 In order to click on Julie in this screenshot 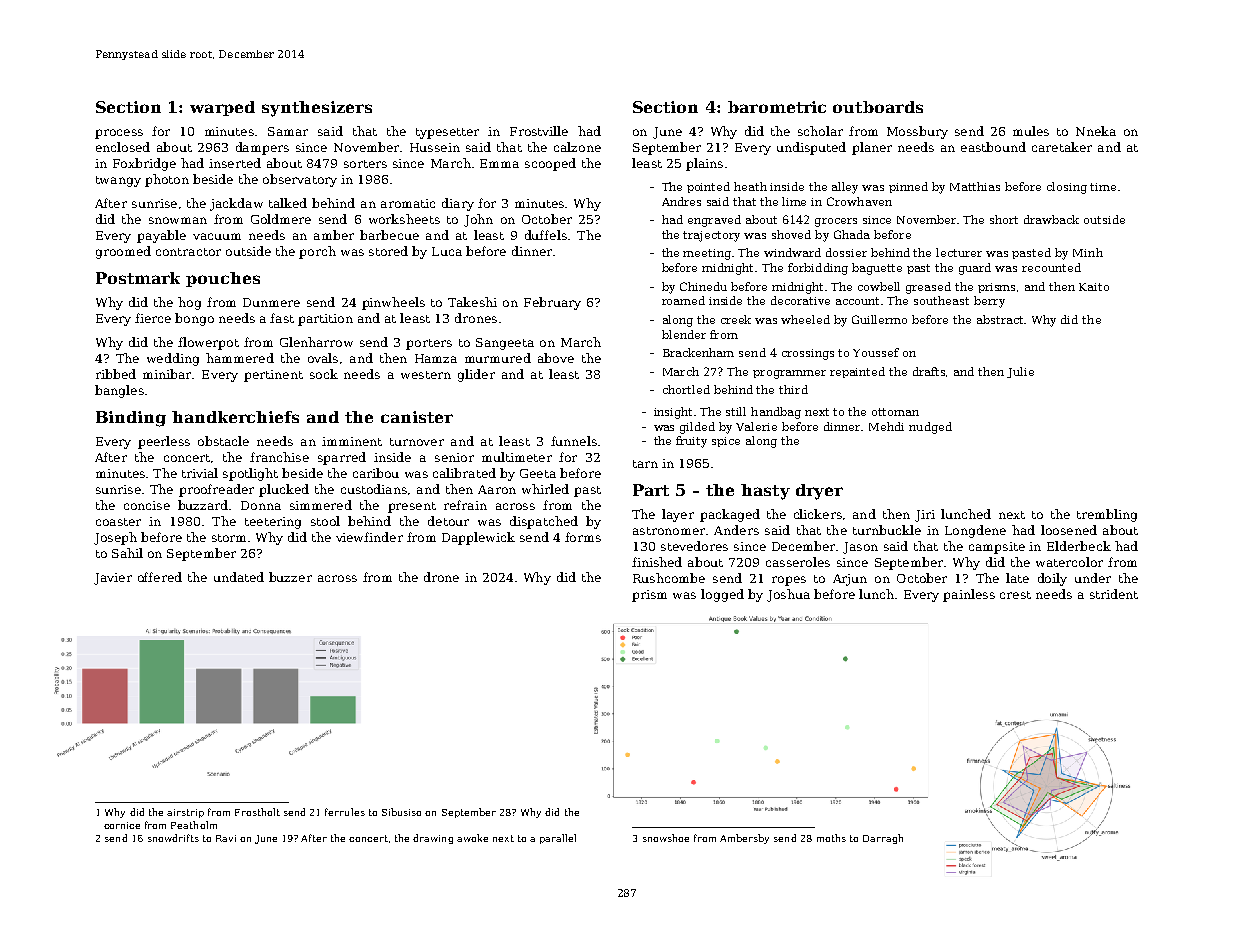, I will do `click(1020, 372)`.
